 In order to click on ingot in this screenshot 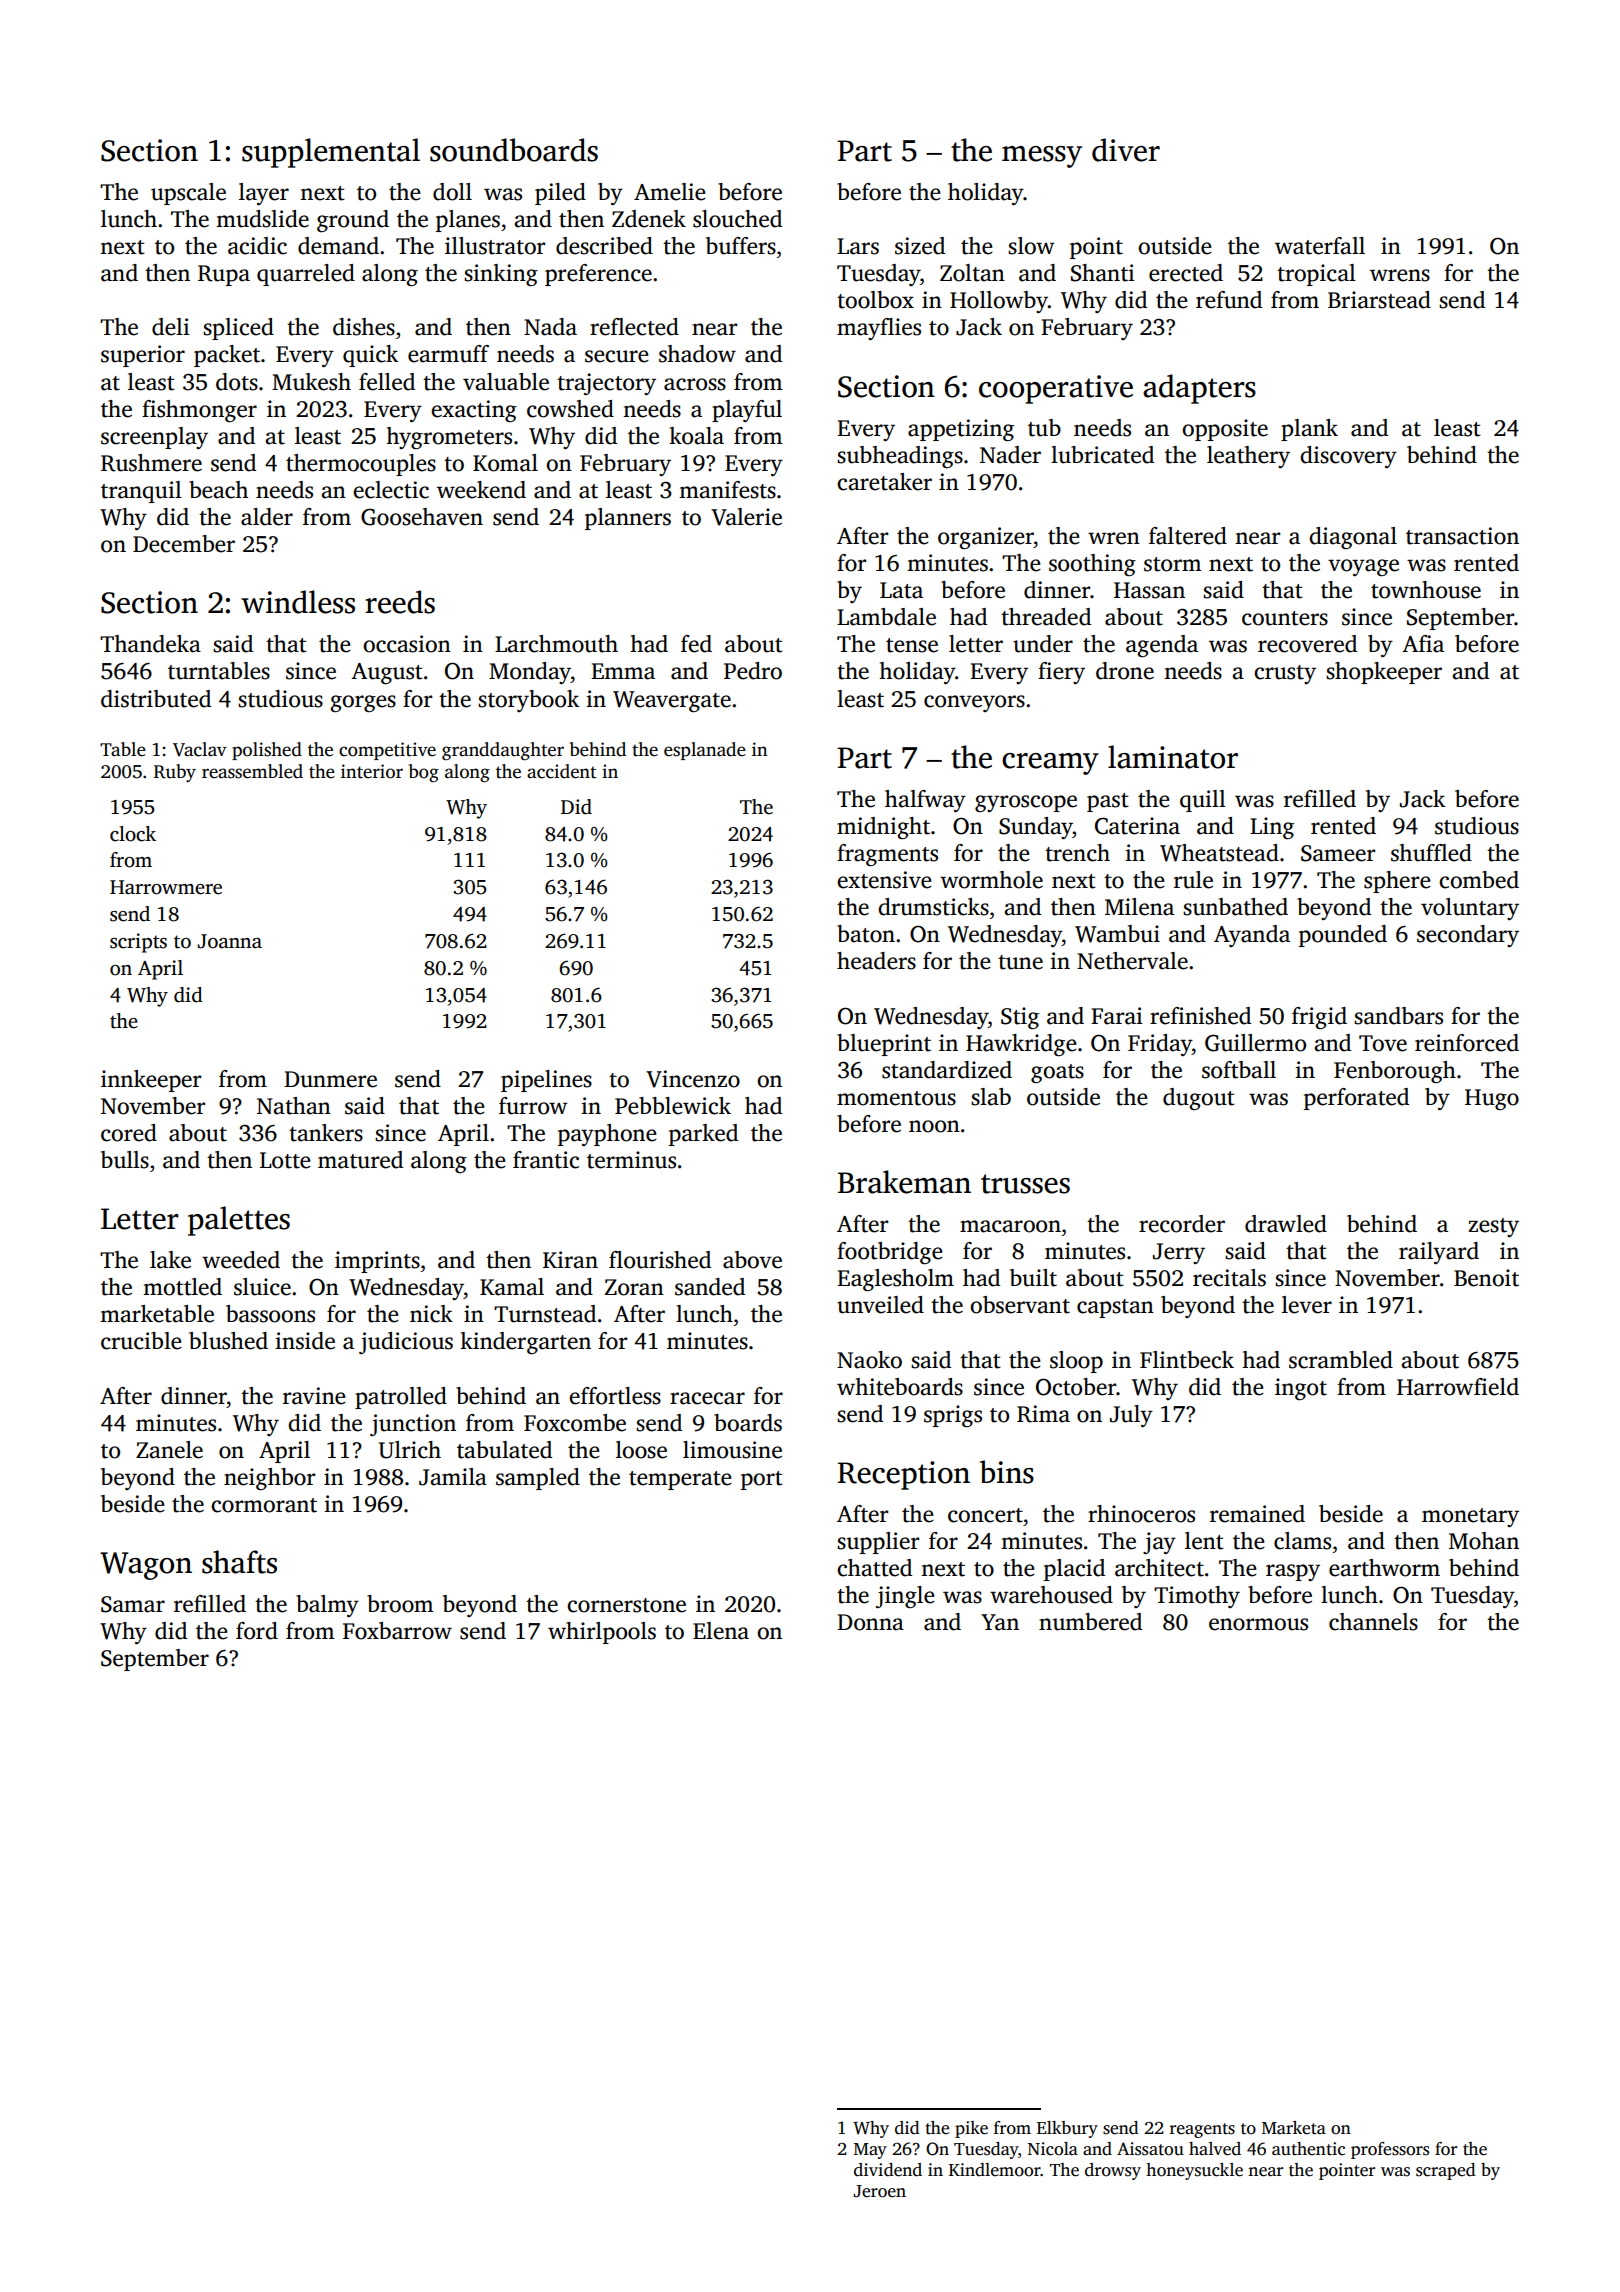, I will do `click(1301, 1389)`.
